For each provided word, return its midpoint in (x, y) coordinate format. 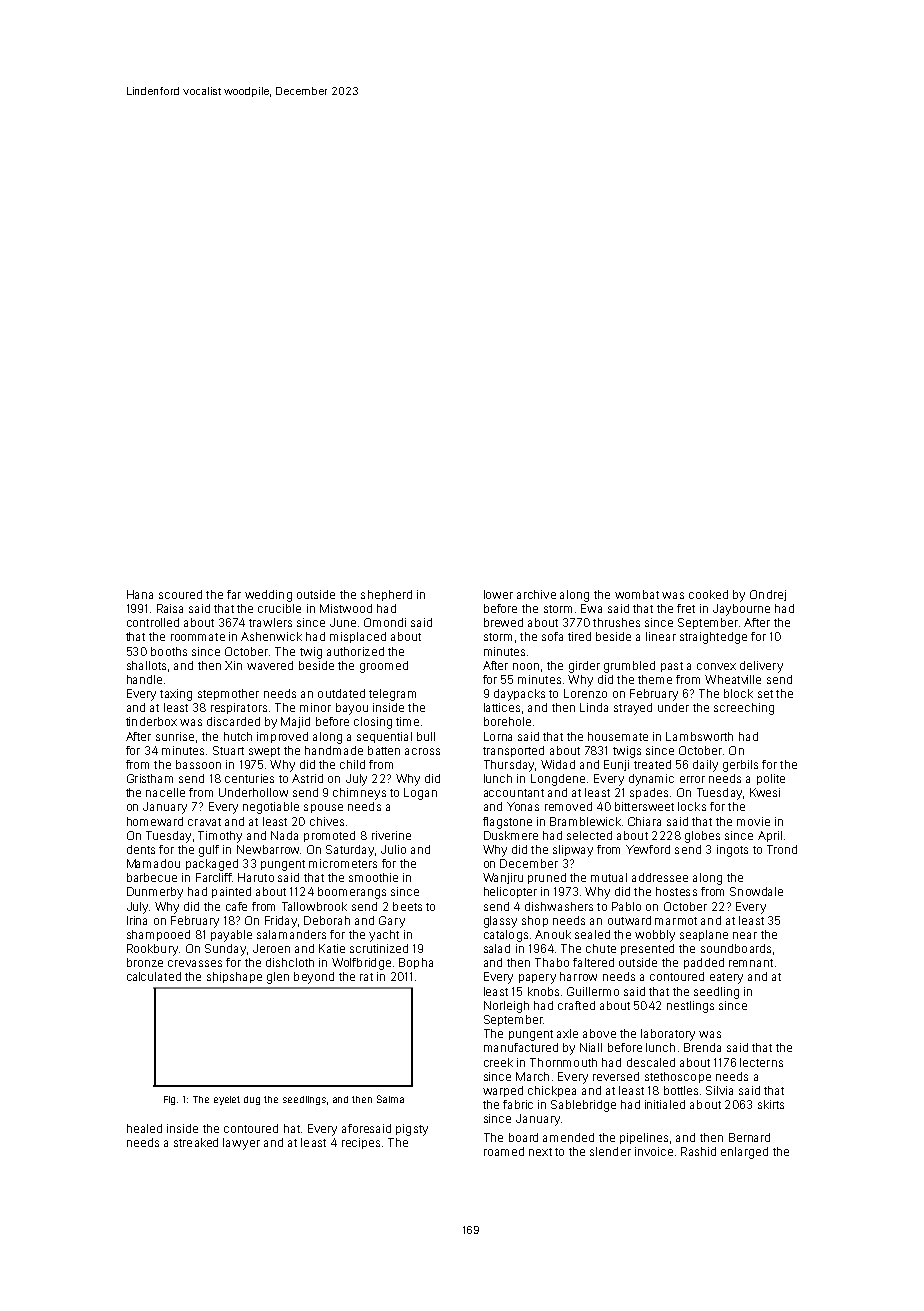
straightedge (713, 638)
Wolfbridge (361, 964)
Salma (390, 1099)
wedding (268, 596)
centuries (249, 778)
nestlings (690, 1007)
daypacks (519, 695)
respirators (239, 708)
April (770, 836)
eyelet (227, 1100)
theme (655, 679)
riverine (391, 835)
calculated (154, 976)
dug (252, 1100)
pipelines (644, 1138)
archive (536, 594)
